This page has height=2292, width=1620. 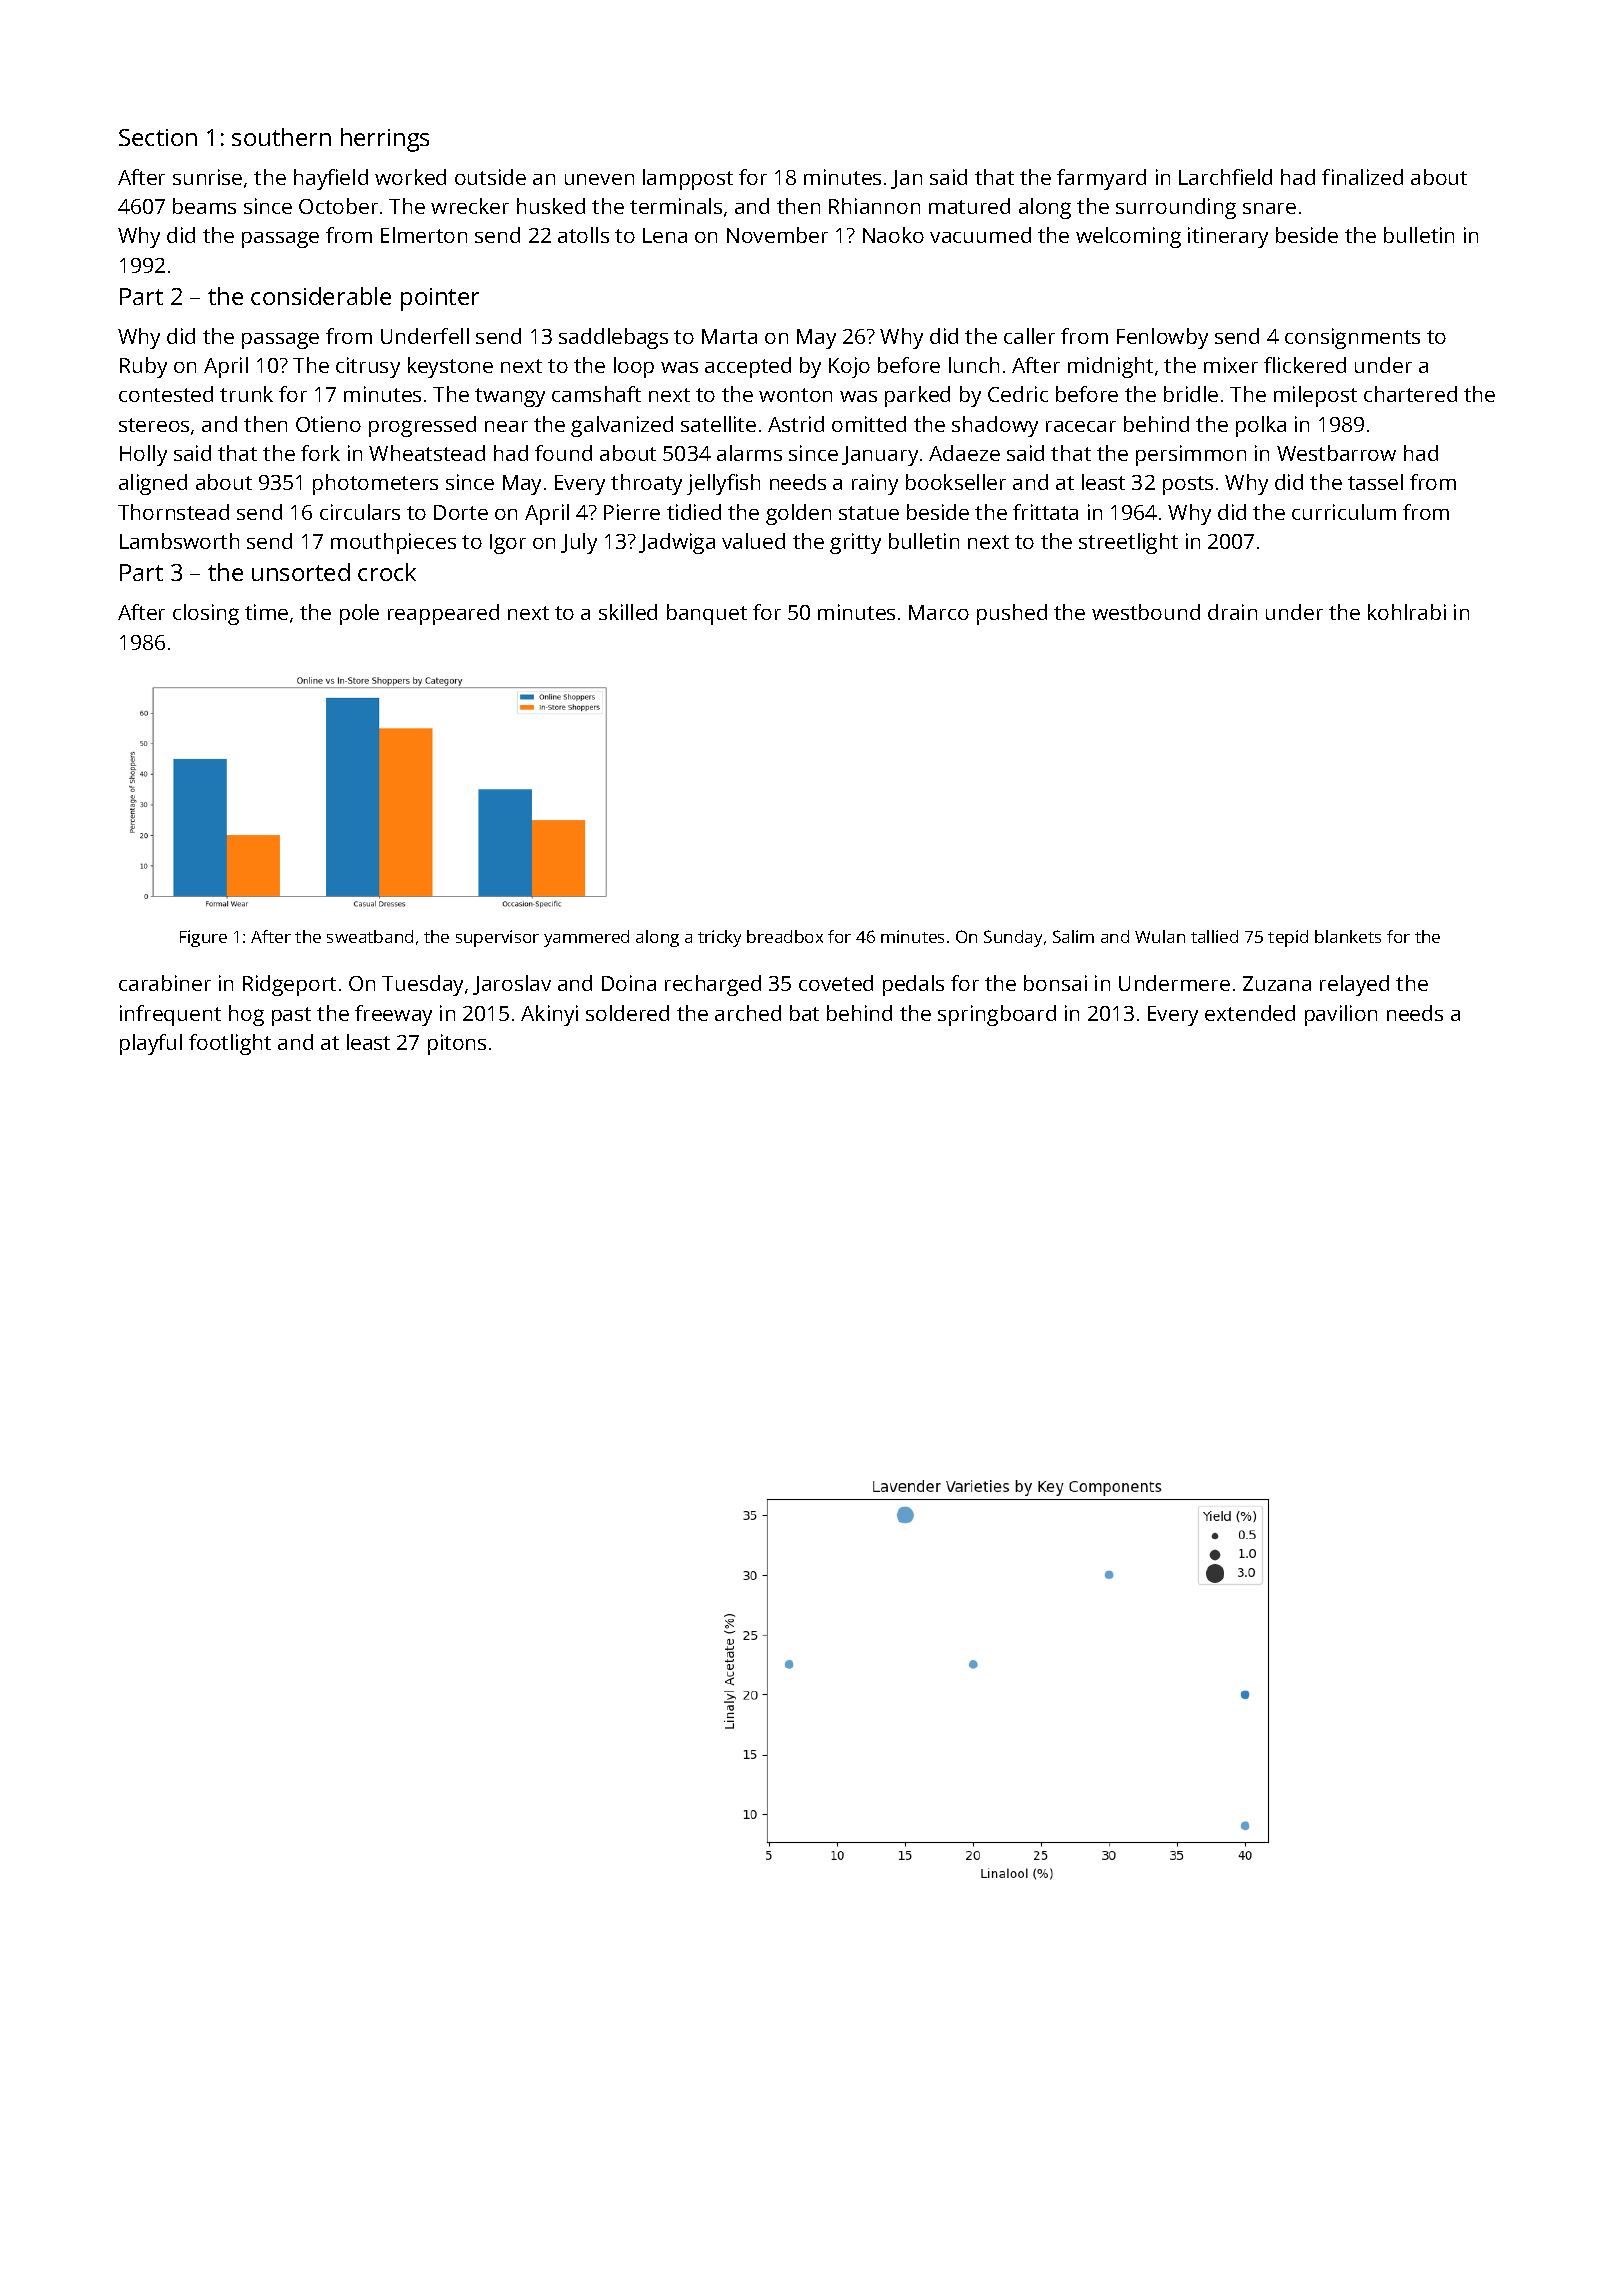 I want to click on springboard, so click(x=997, y=1015).
